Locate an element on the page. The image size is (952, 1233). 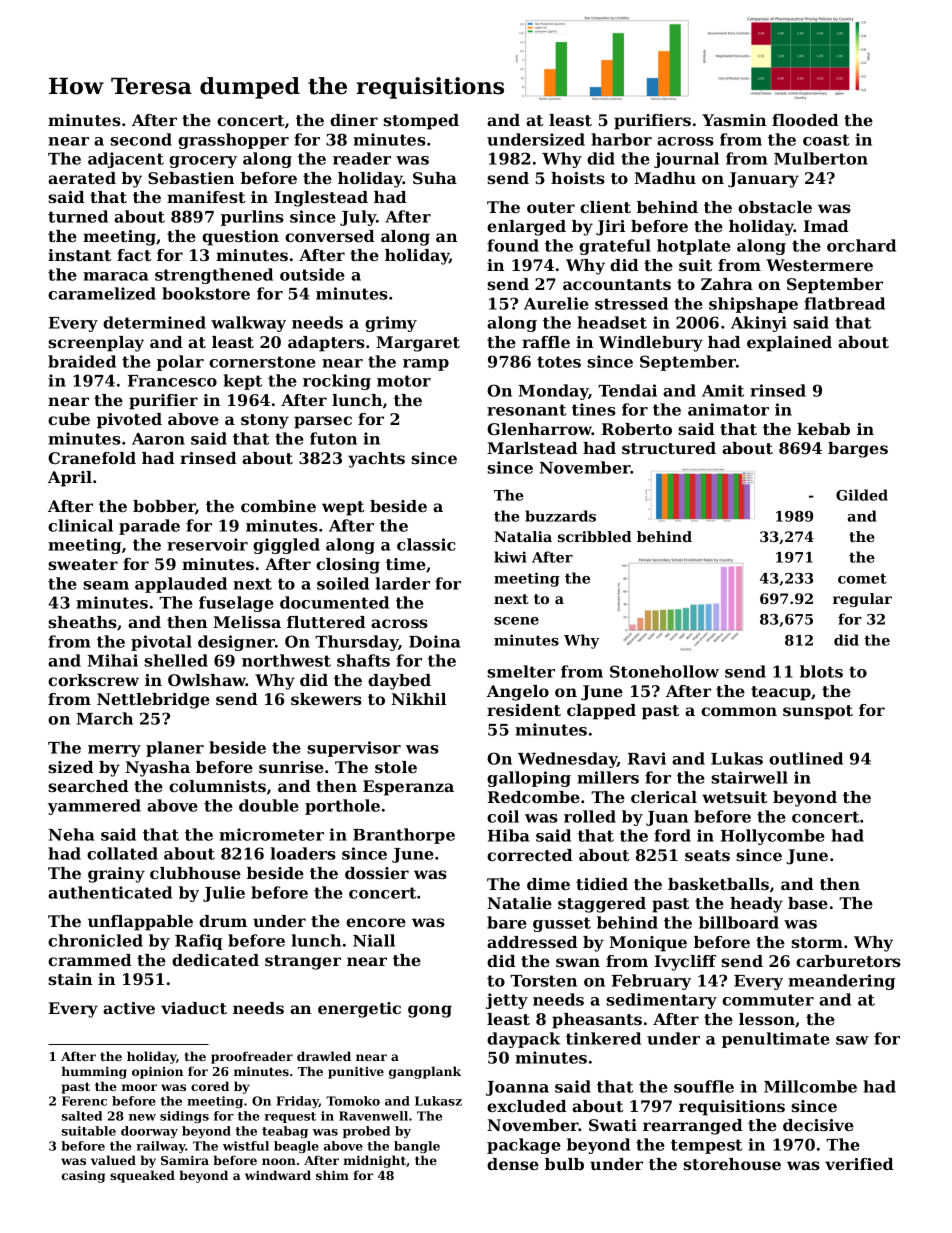
active is located at coordinates (129, 1008).
